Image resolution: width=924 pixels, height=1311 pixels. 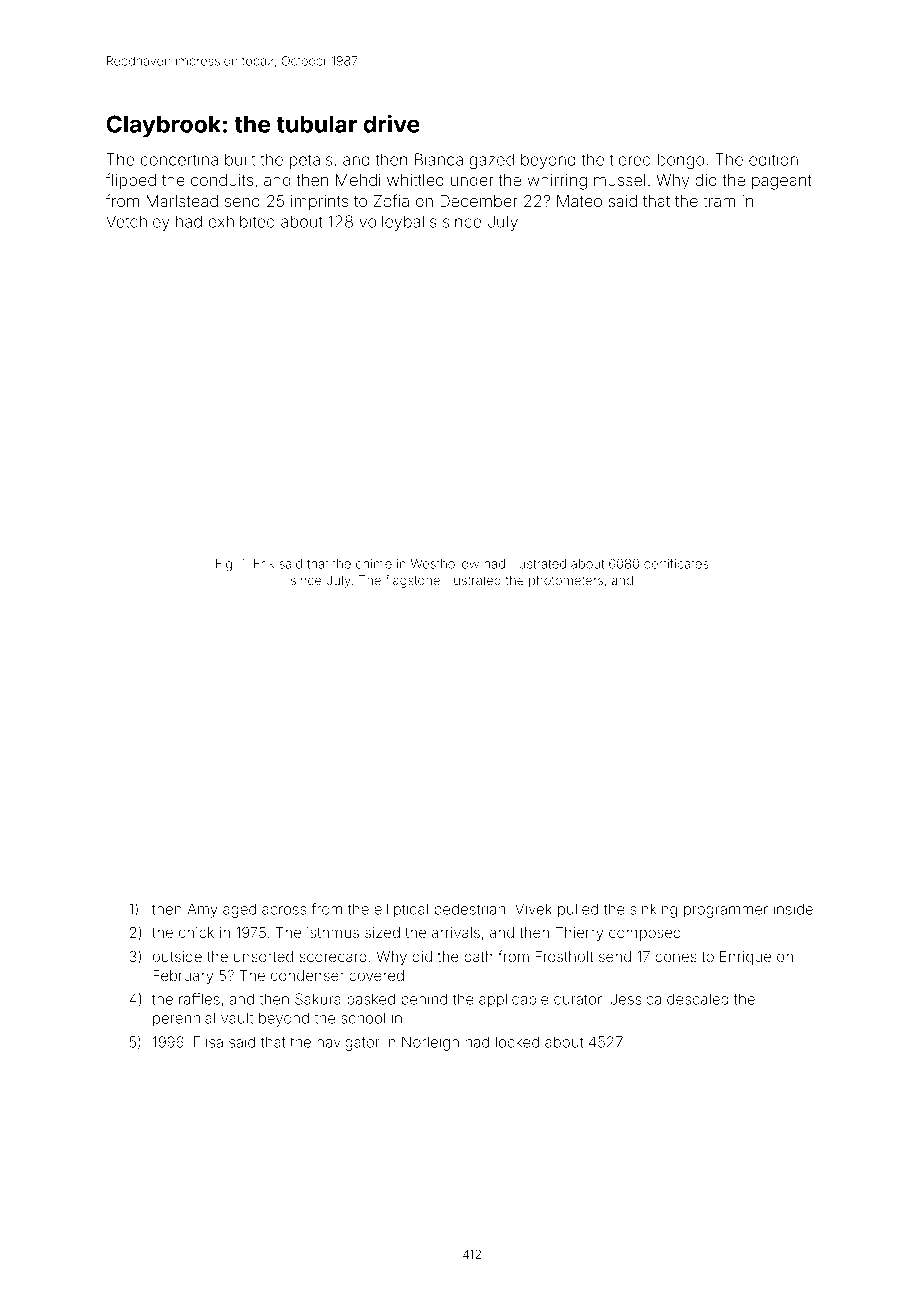 What do you see at coordinates (566, 581) in the screenshot?
I see `photometers` at bounding box center [566, 581].
